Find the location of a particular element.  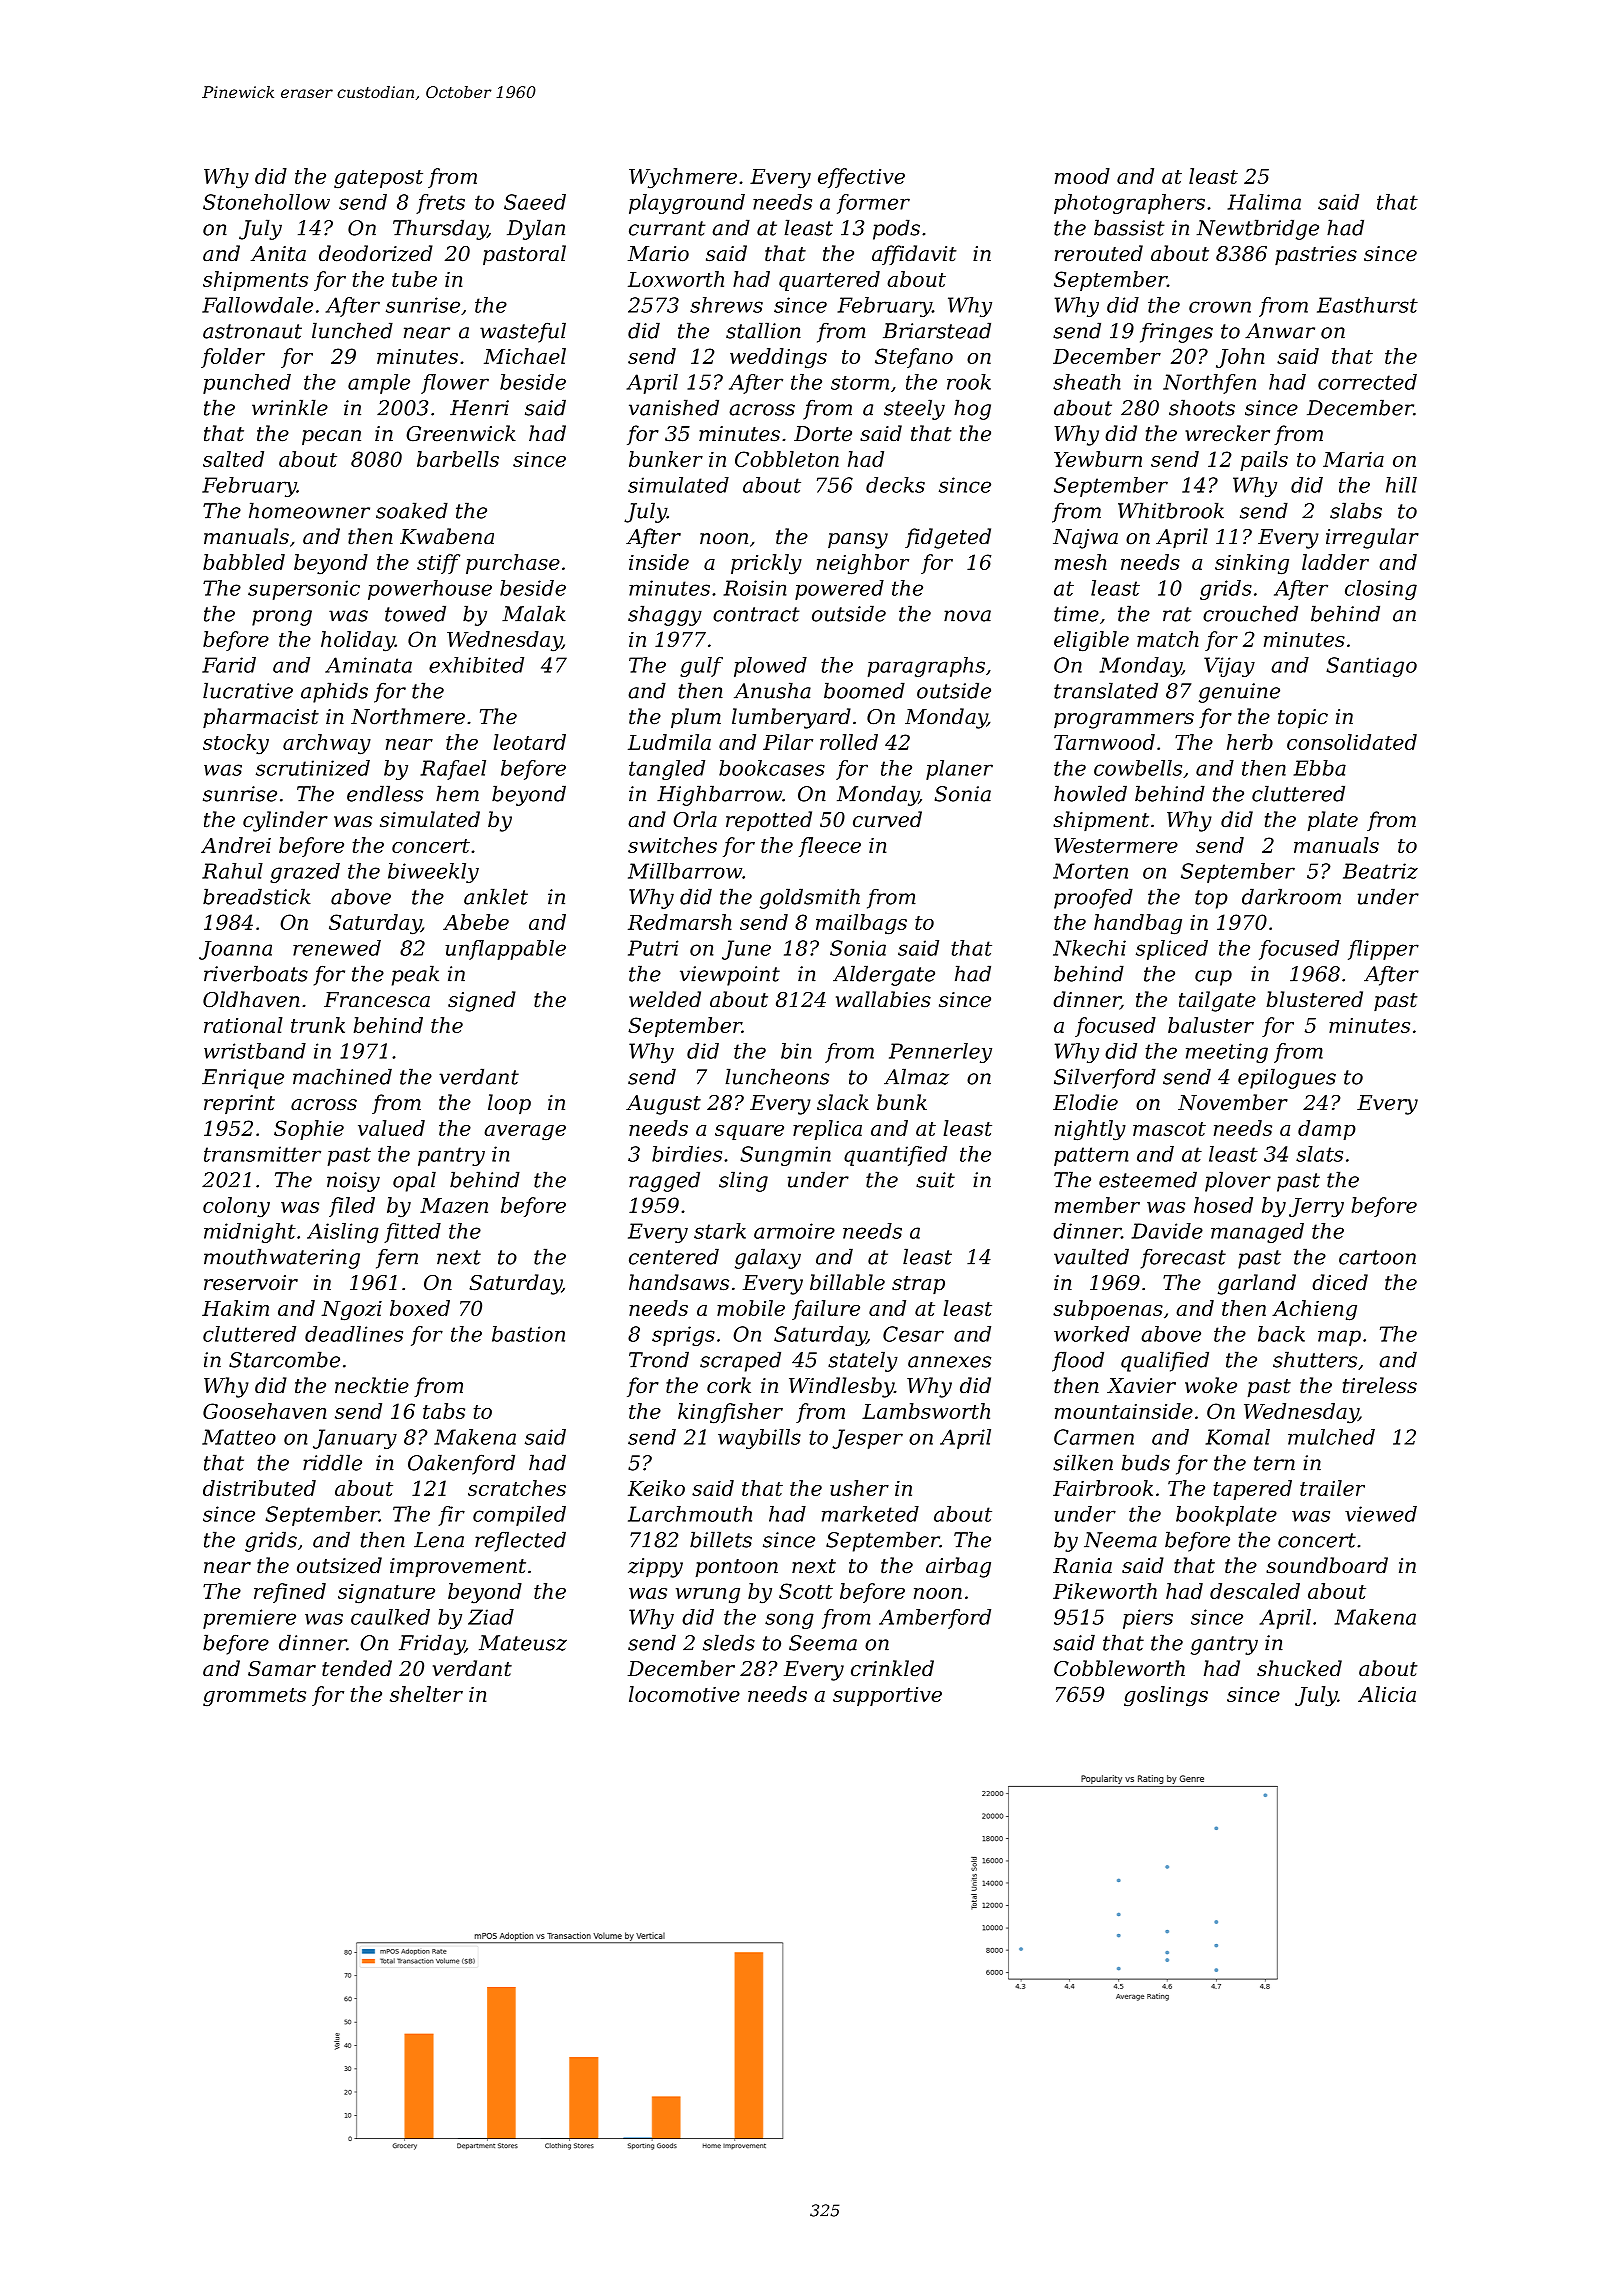

mood is located at coordinates (1082, 176).
